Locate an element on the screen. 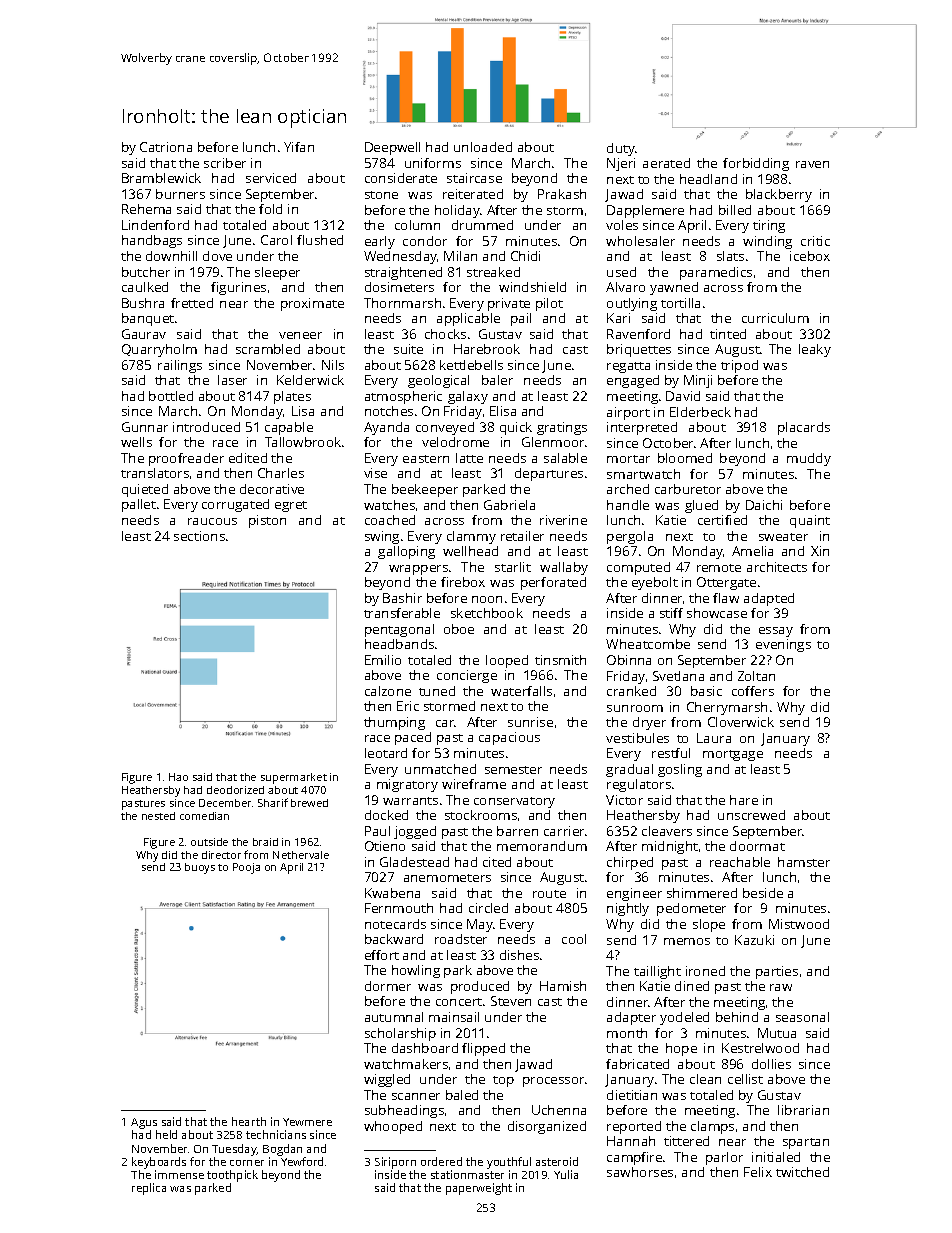 The image size is (952, 1233). Agus is located at coordinates (144, 1123).
